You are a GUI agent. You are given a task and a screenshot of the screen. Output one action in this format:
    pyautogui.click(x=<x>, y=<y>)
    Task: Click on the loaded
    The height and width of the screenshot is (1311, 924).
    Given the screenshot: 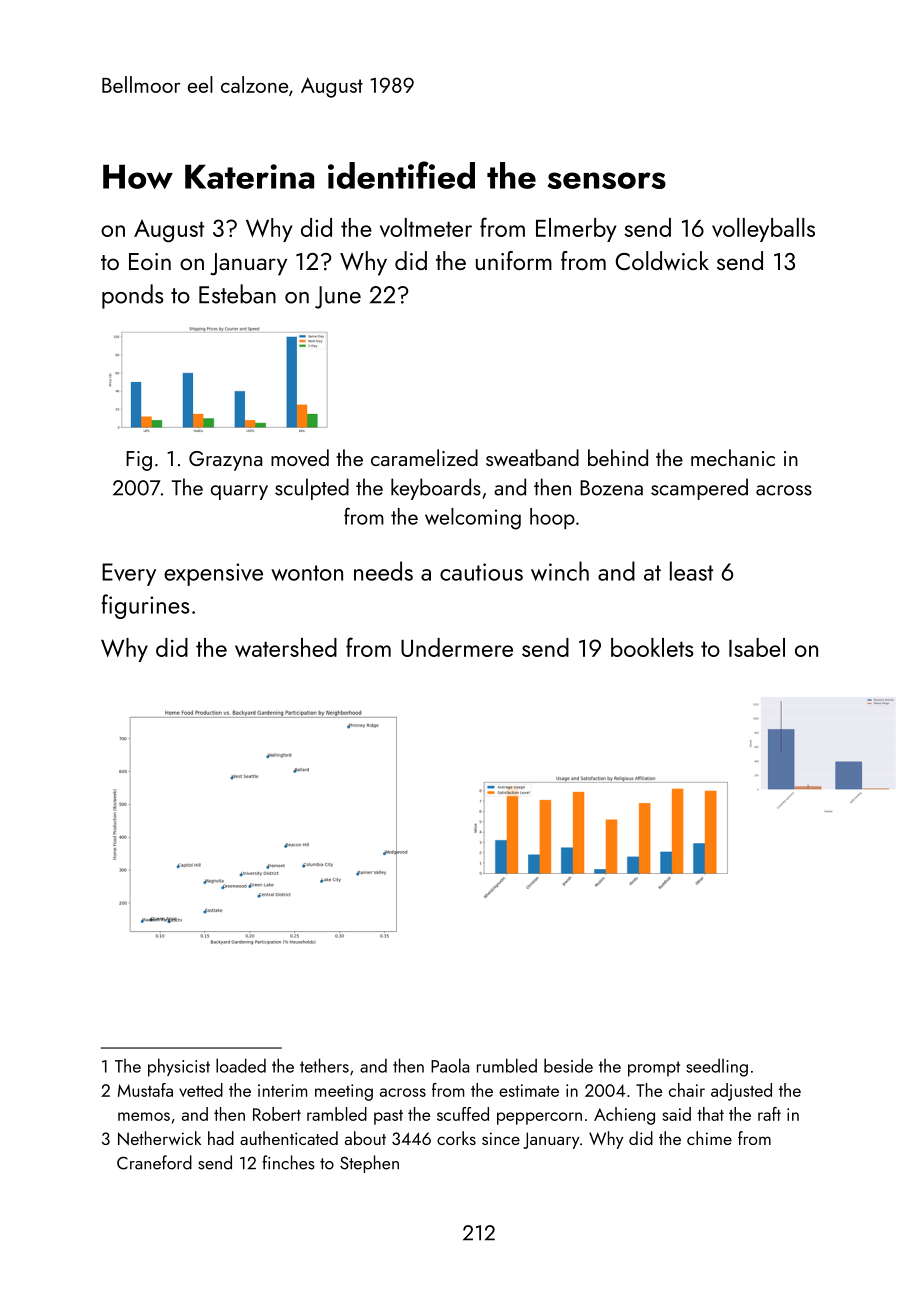 What is the action you would take?
    pyautogui.click(x=241, y=1065)
